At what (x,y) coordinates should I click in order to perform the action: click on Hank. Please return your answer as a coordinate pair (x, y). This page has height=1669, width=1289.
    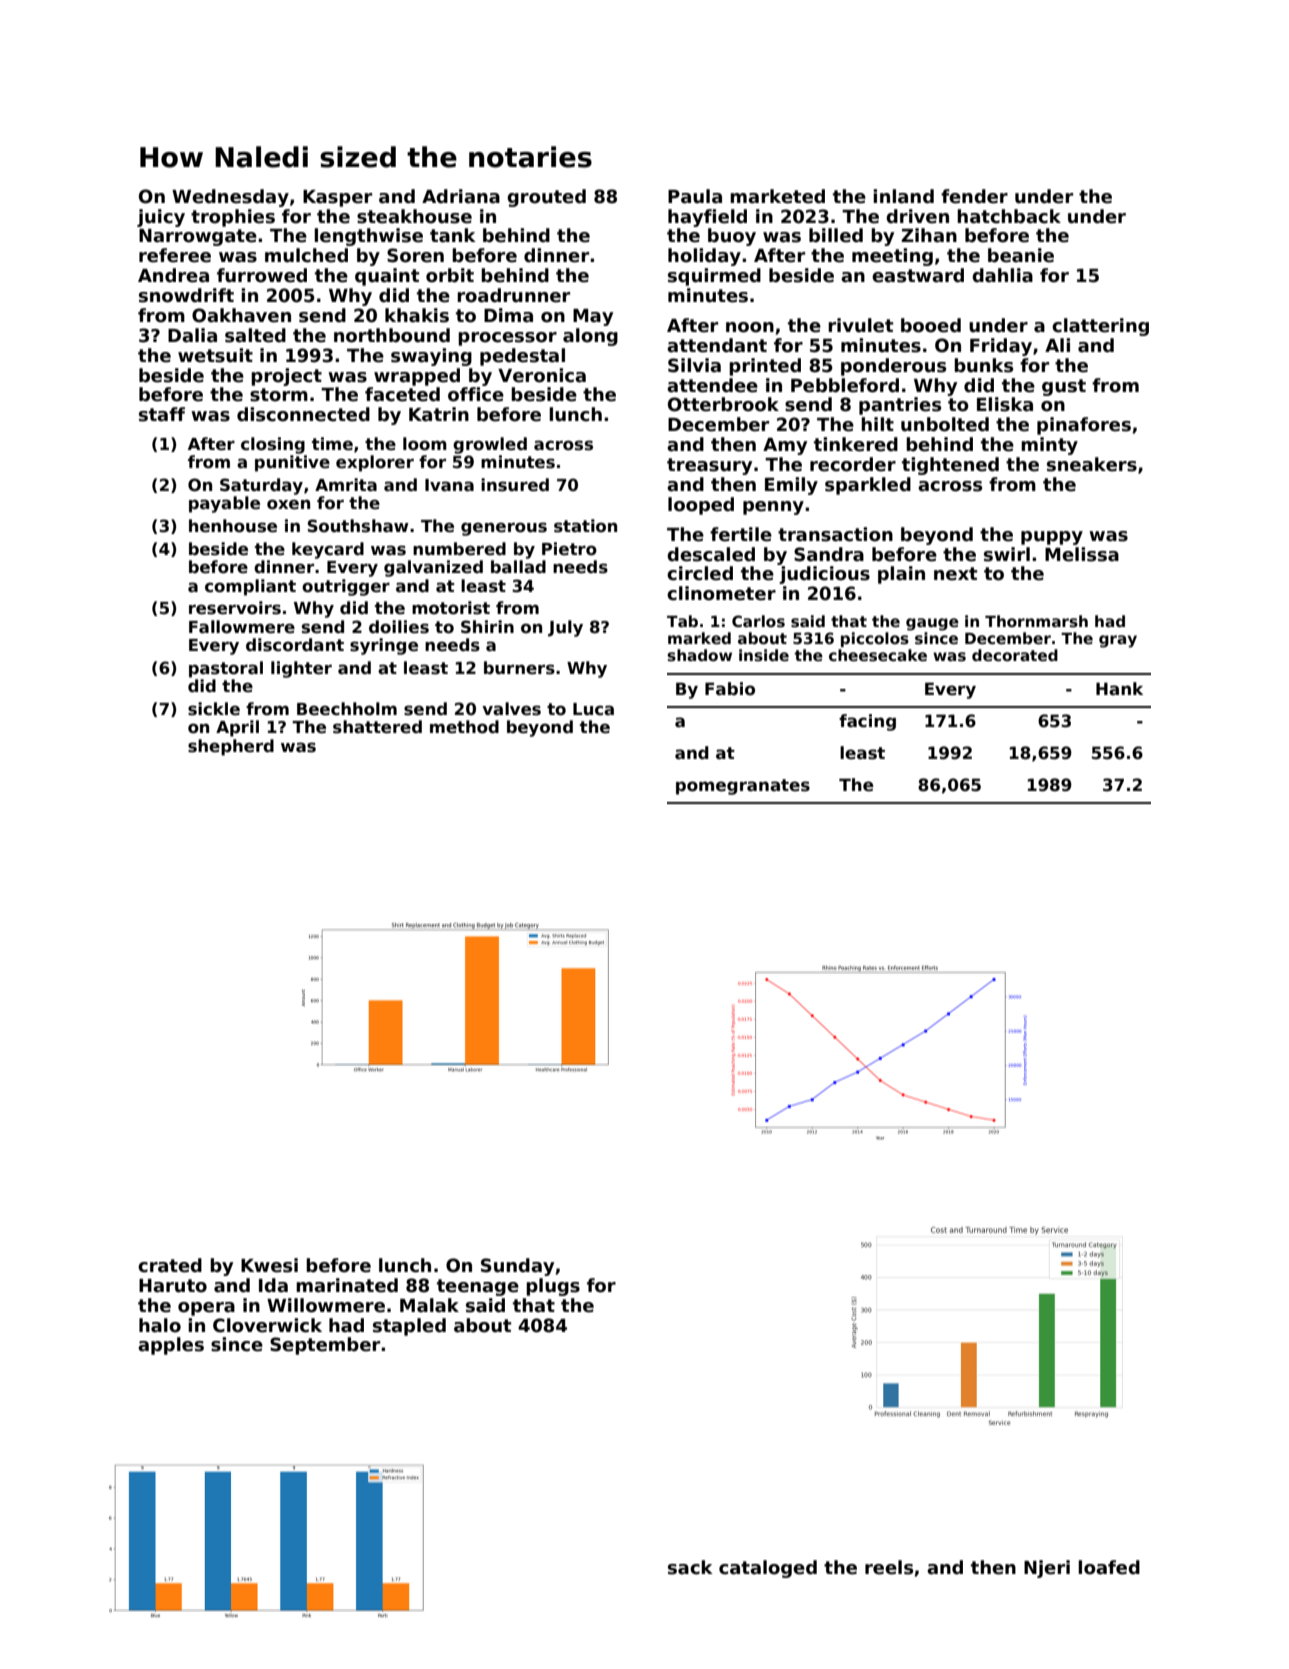
    Looking at the image, I should click on (1119, 688).
